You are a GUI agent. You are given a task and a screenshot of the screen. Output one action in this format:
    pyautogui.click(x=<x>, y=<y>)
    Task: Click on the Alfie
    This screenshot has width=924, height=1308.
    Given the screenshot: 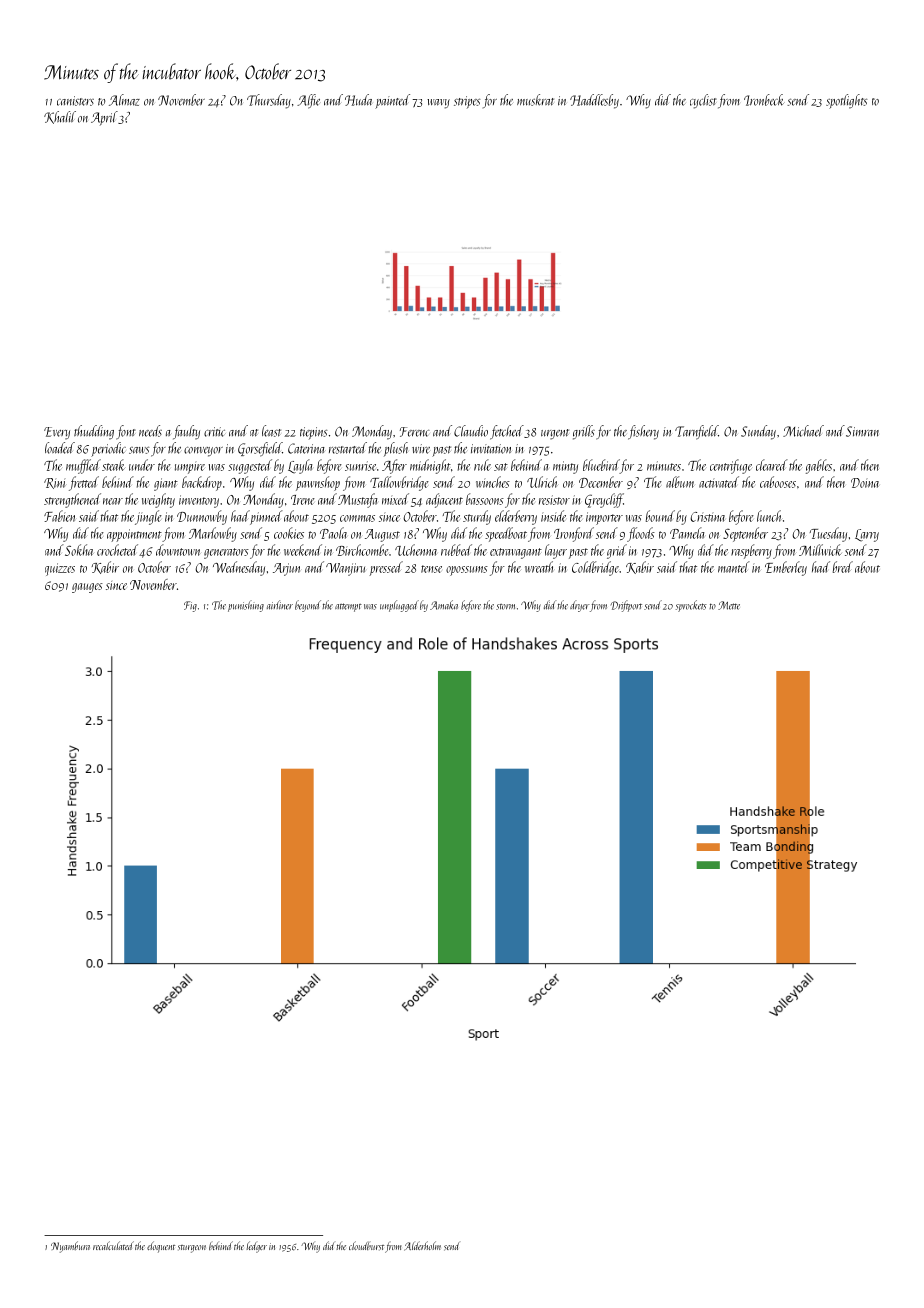 What is the action you would take?
    pyautogui.click(x=308, y=101)
